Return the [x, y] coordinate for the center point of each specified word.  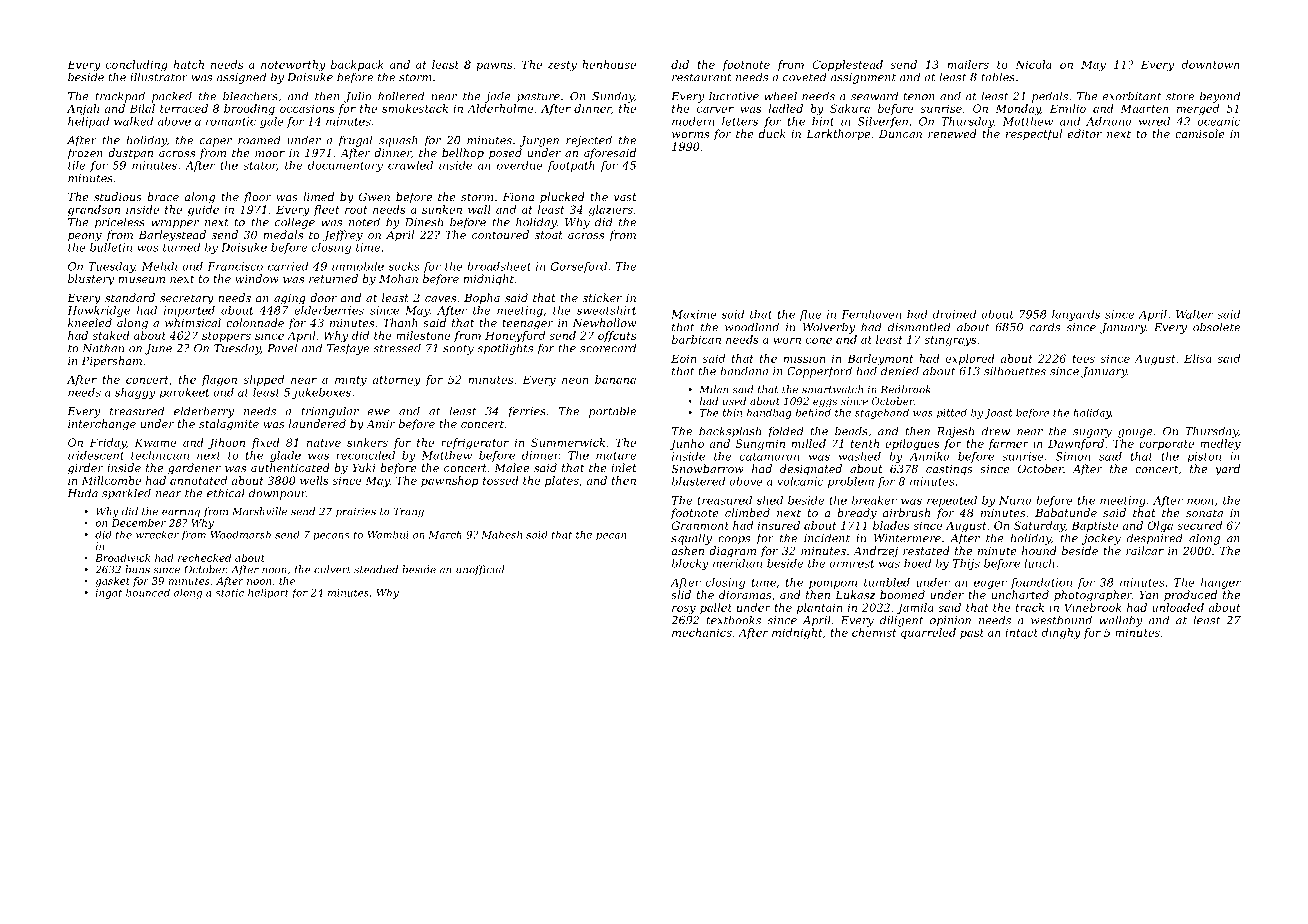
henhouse [609, 64]
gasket [113, 582]
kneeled [90, 322]
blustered [698, 481]
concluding [137, 65]
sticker [602, 297]
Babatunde [1066, 512]
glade [285, 456]
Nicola [1033, 64]
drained [954, 314]
